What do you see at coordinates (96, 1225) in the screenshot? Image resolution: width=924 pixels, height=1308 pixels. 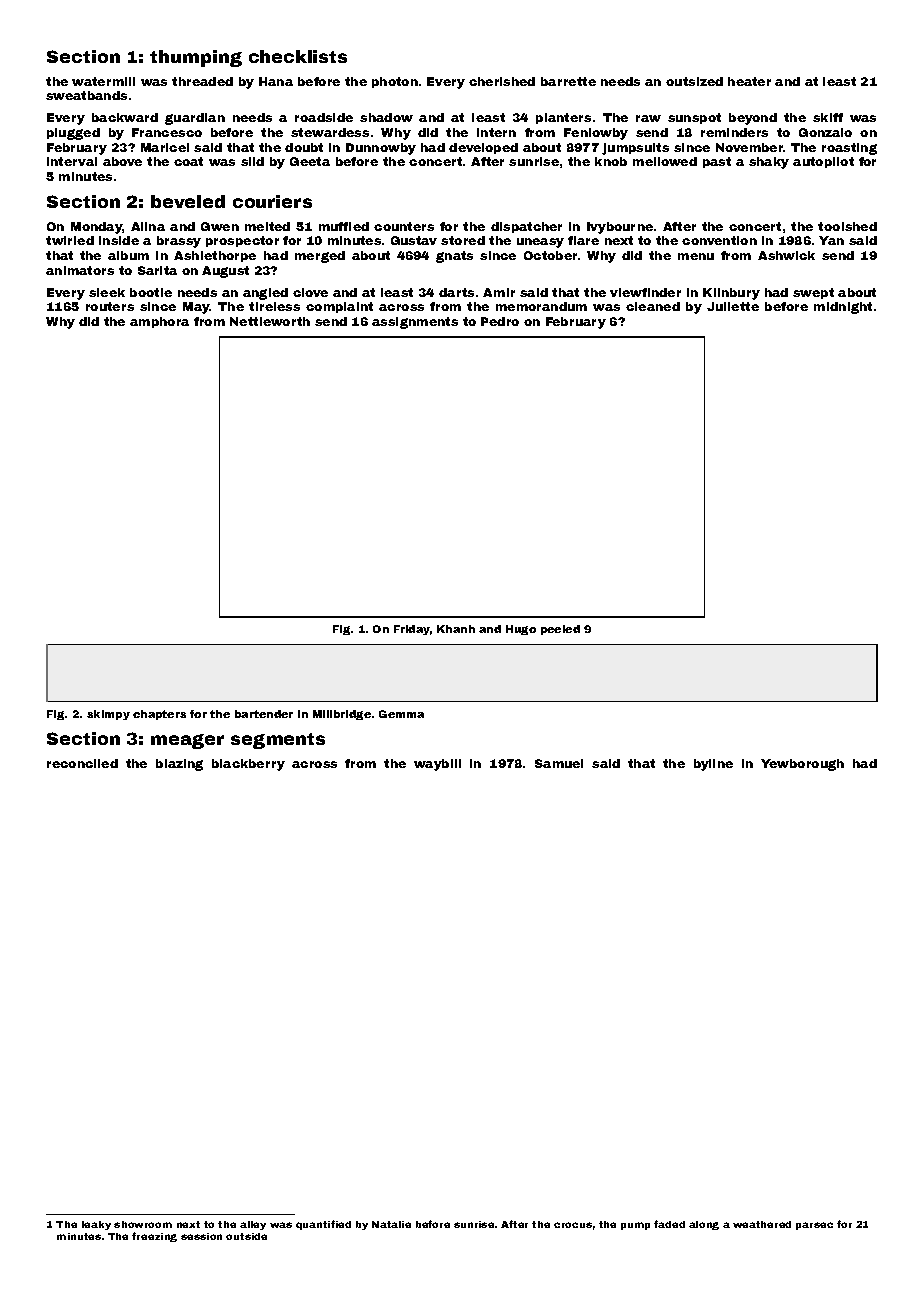 I see `leaky` at bounding box center [96, 1225].
